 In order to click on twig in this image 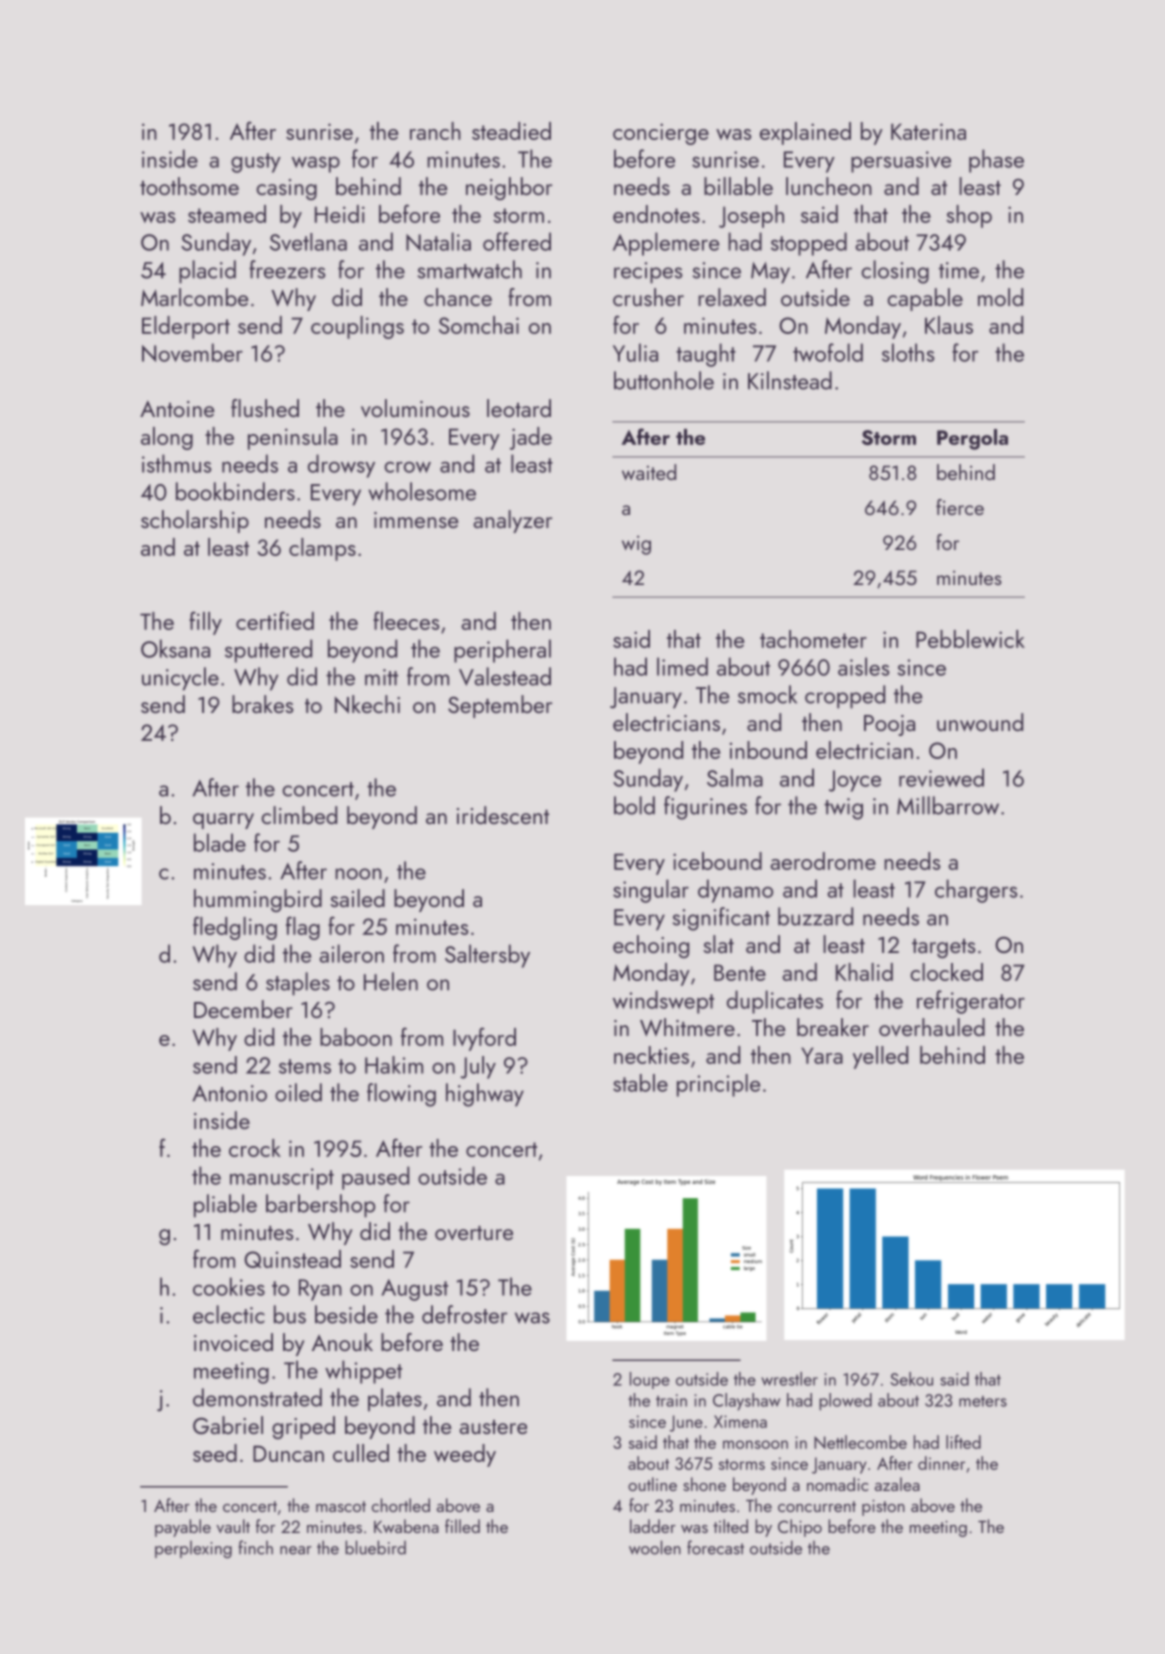, I will do `click(843, 809)`.
